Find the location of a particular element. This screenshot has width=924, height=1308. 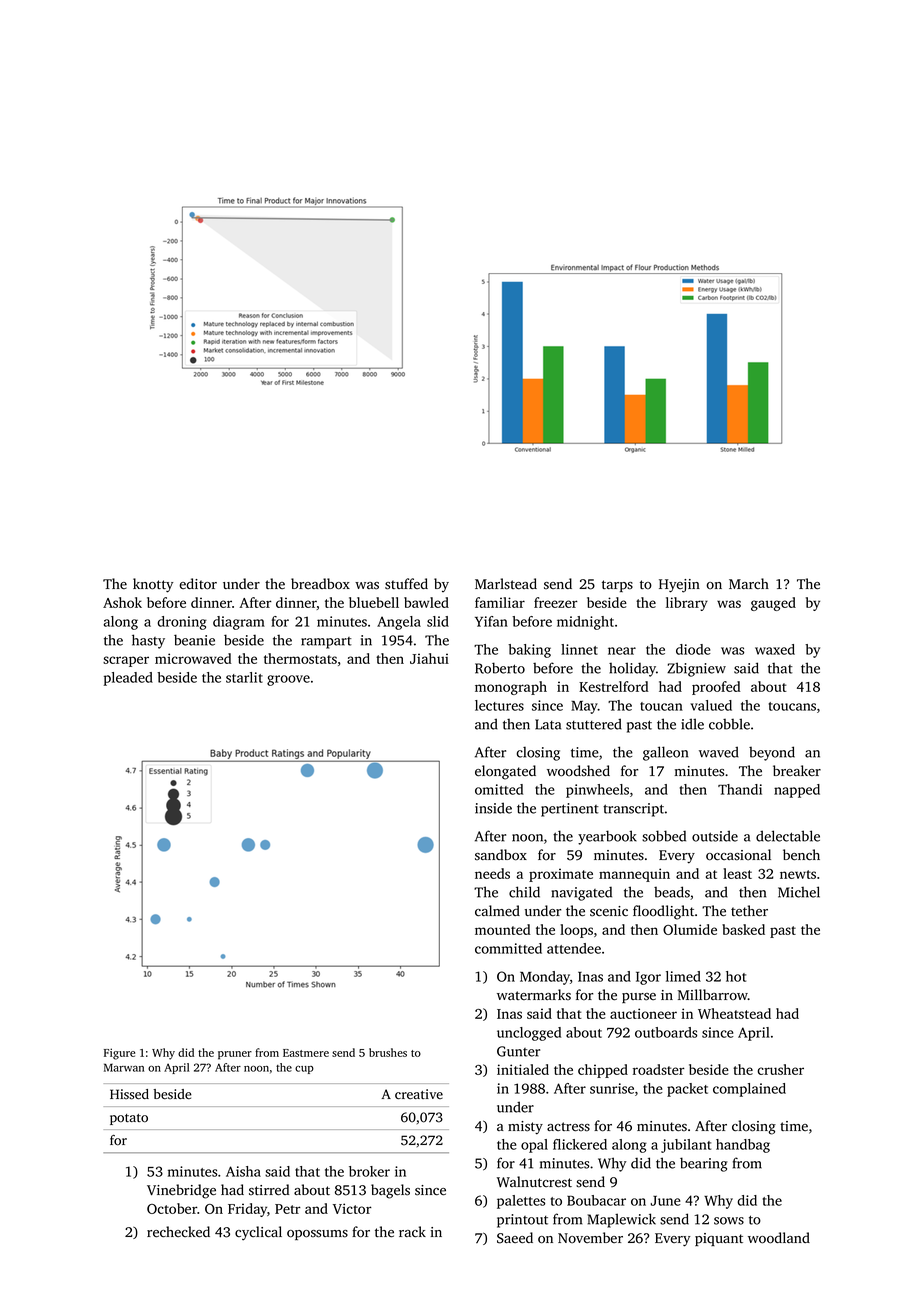

potato is located at coordinates (129, 1119).
